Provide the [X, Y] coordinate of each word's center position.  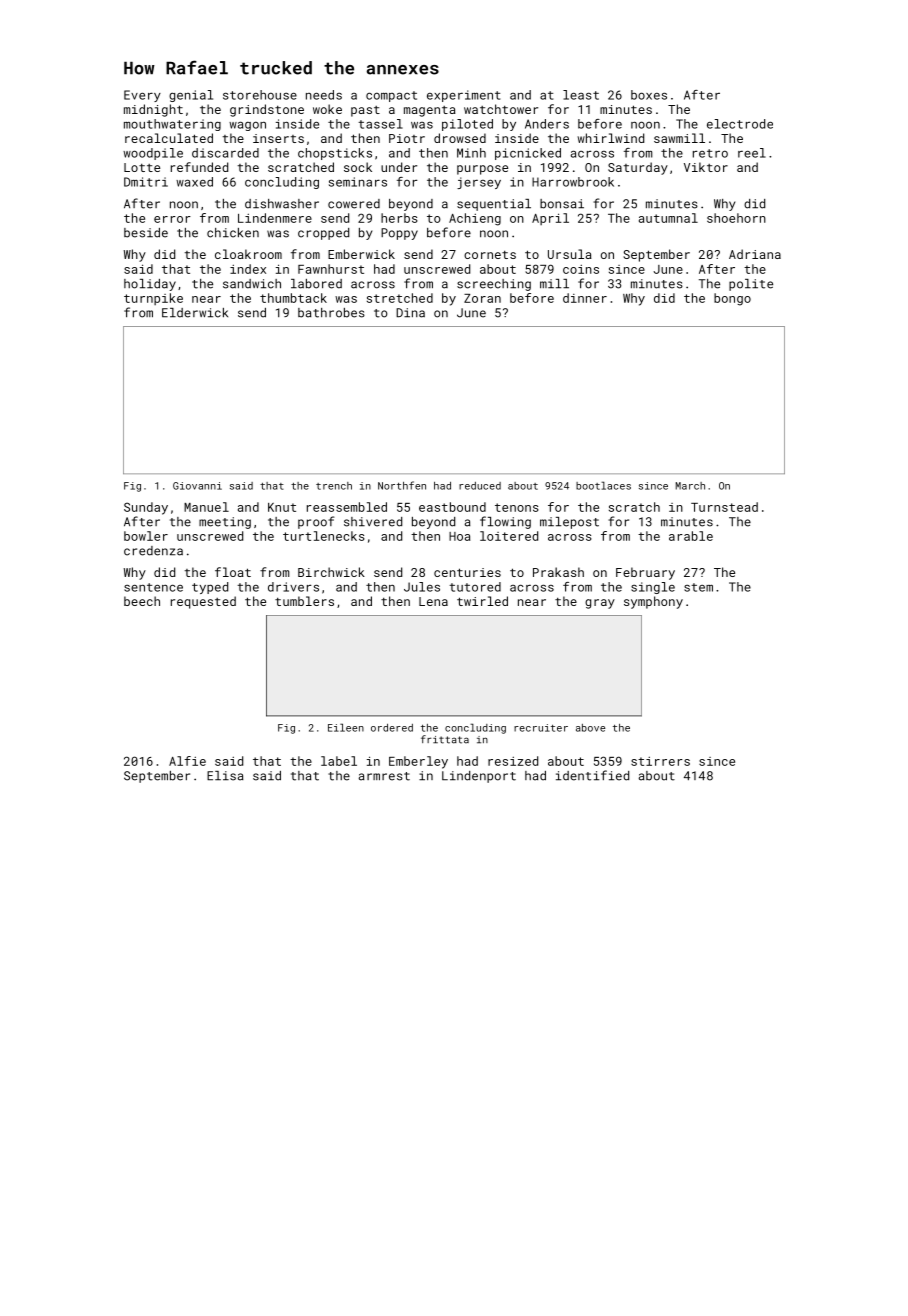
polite [751, 285]
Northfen [402, 485]
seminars [358, 182]
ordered [392, 728]
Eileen [346, 727]
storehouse [260, 95]
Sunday [146, 508]
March [690, 486]
